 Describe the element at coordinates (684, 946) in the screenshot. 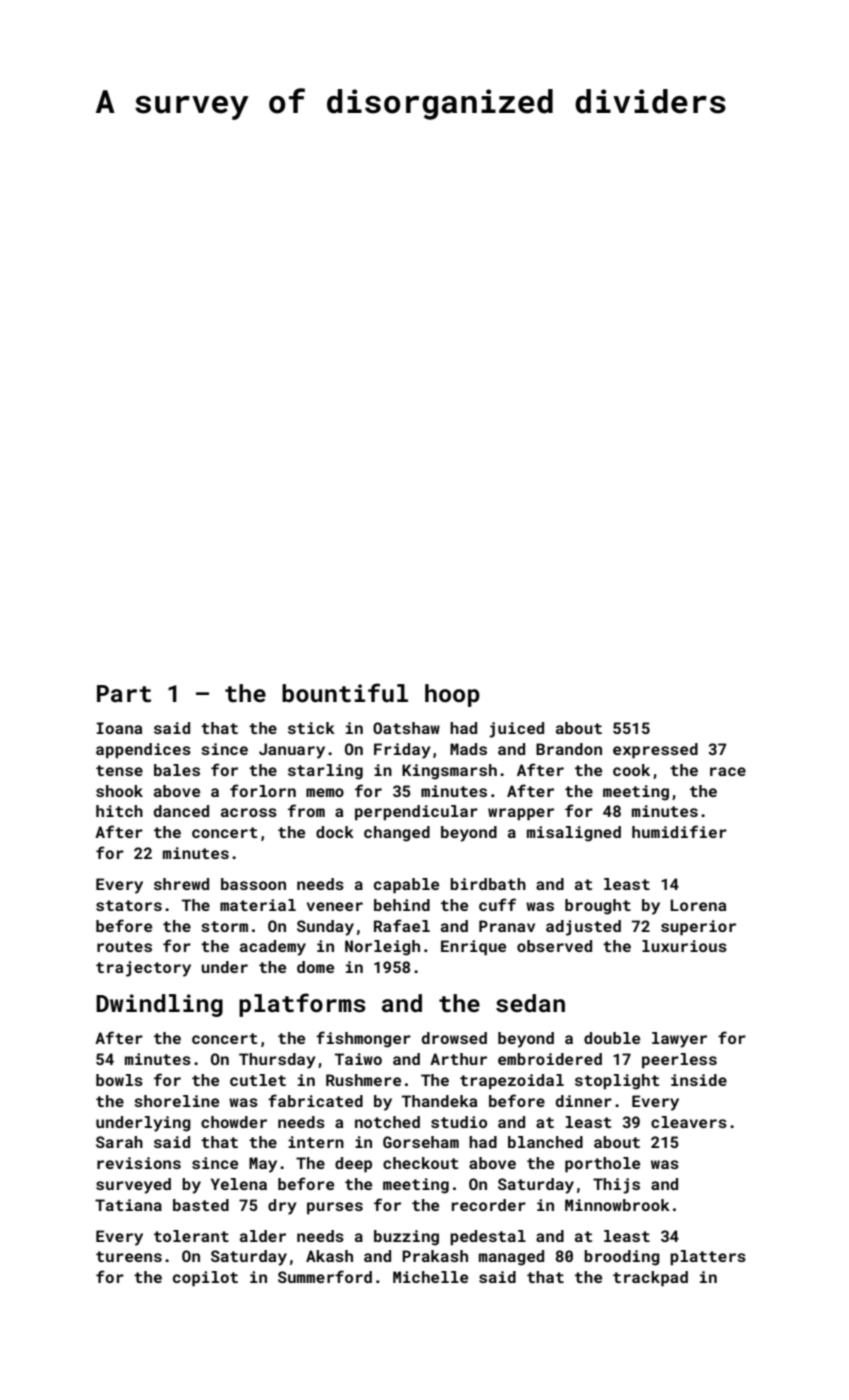

I see `luxurious` at that location.
